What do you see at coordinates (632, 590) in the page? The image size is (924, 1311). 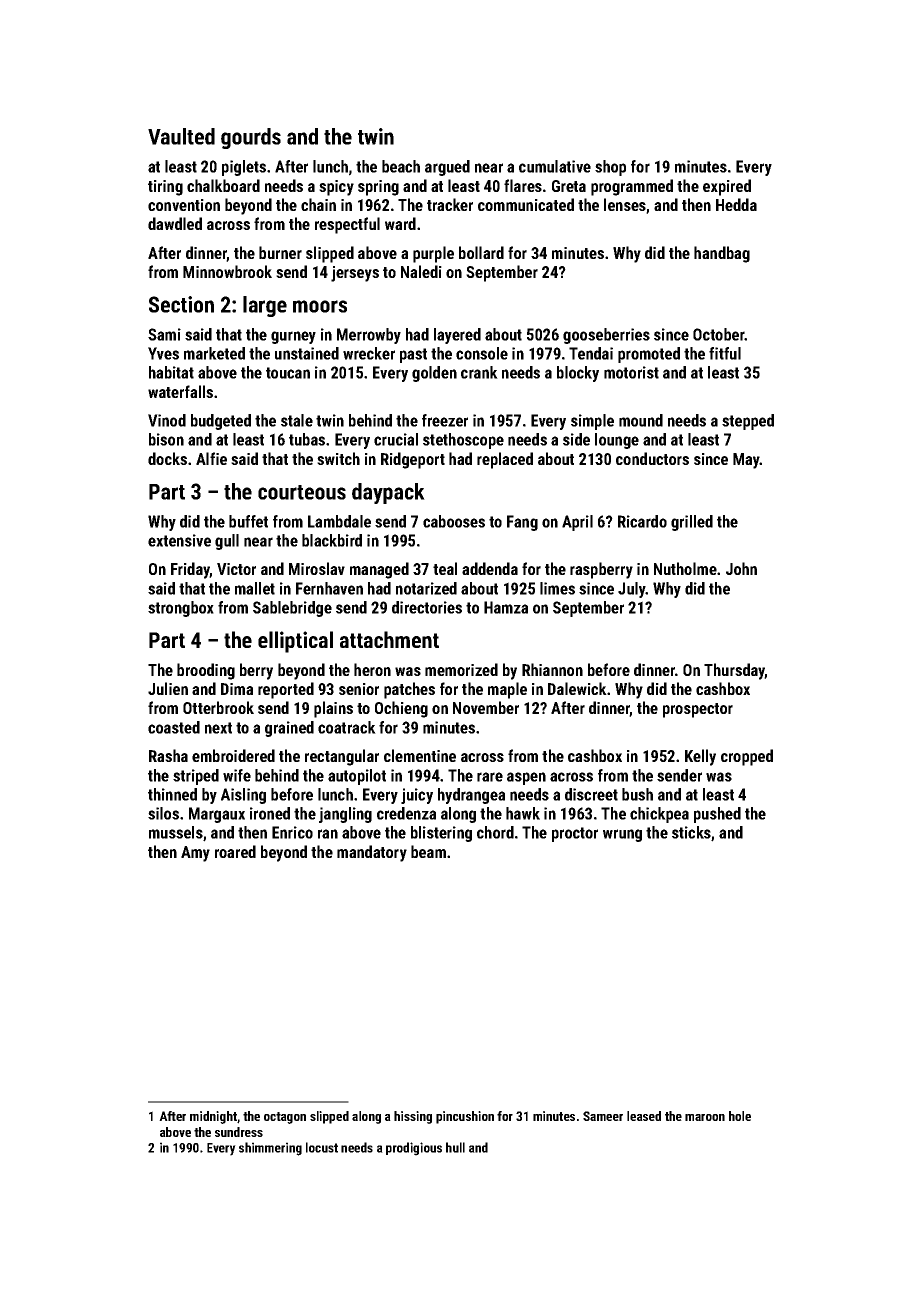 I see `July` at bounding box center [632, 590].
